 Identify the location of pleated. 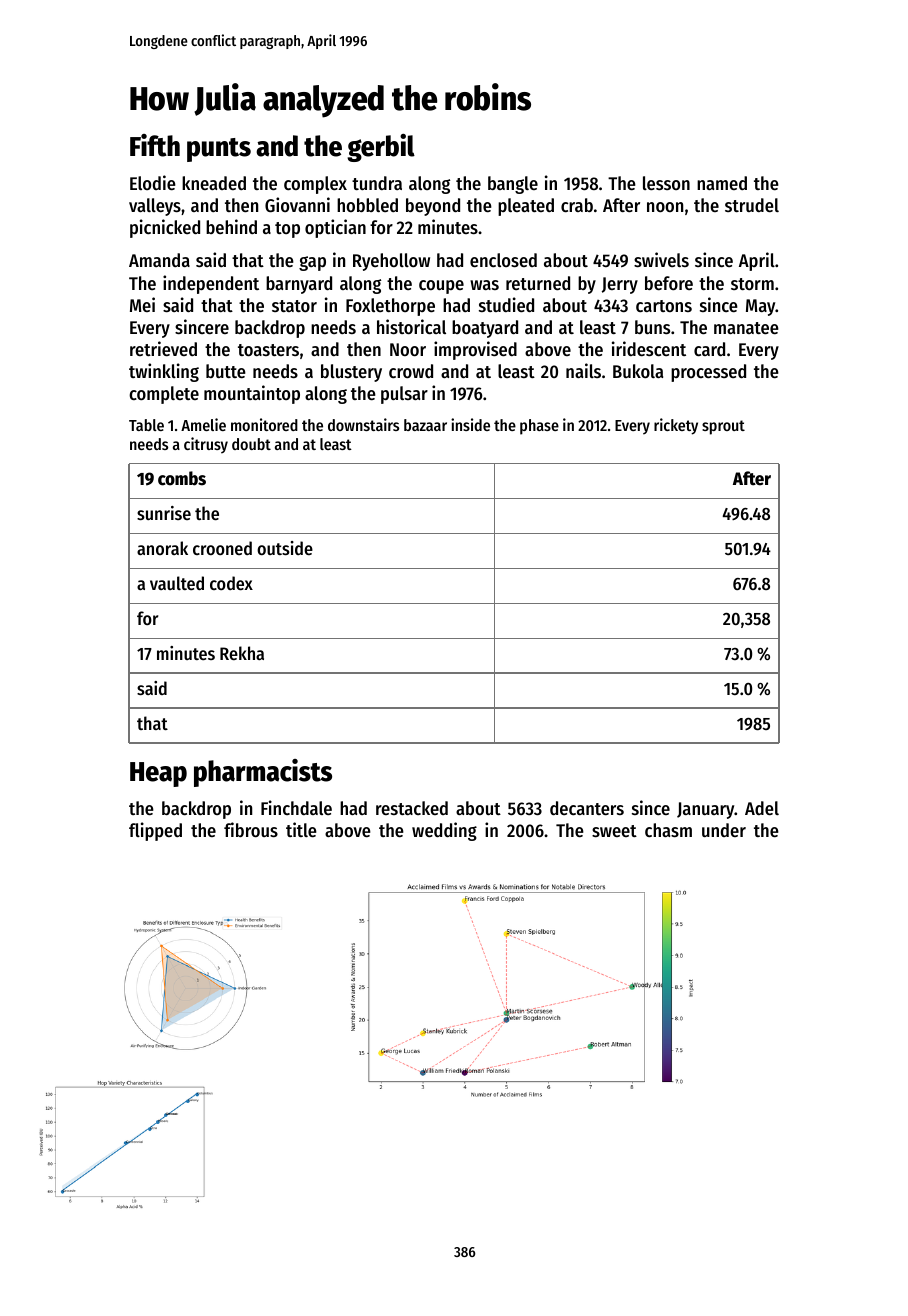
(526, 207).
